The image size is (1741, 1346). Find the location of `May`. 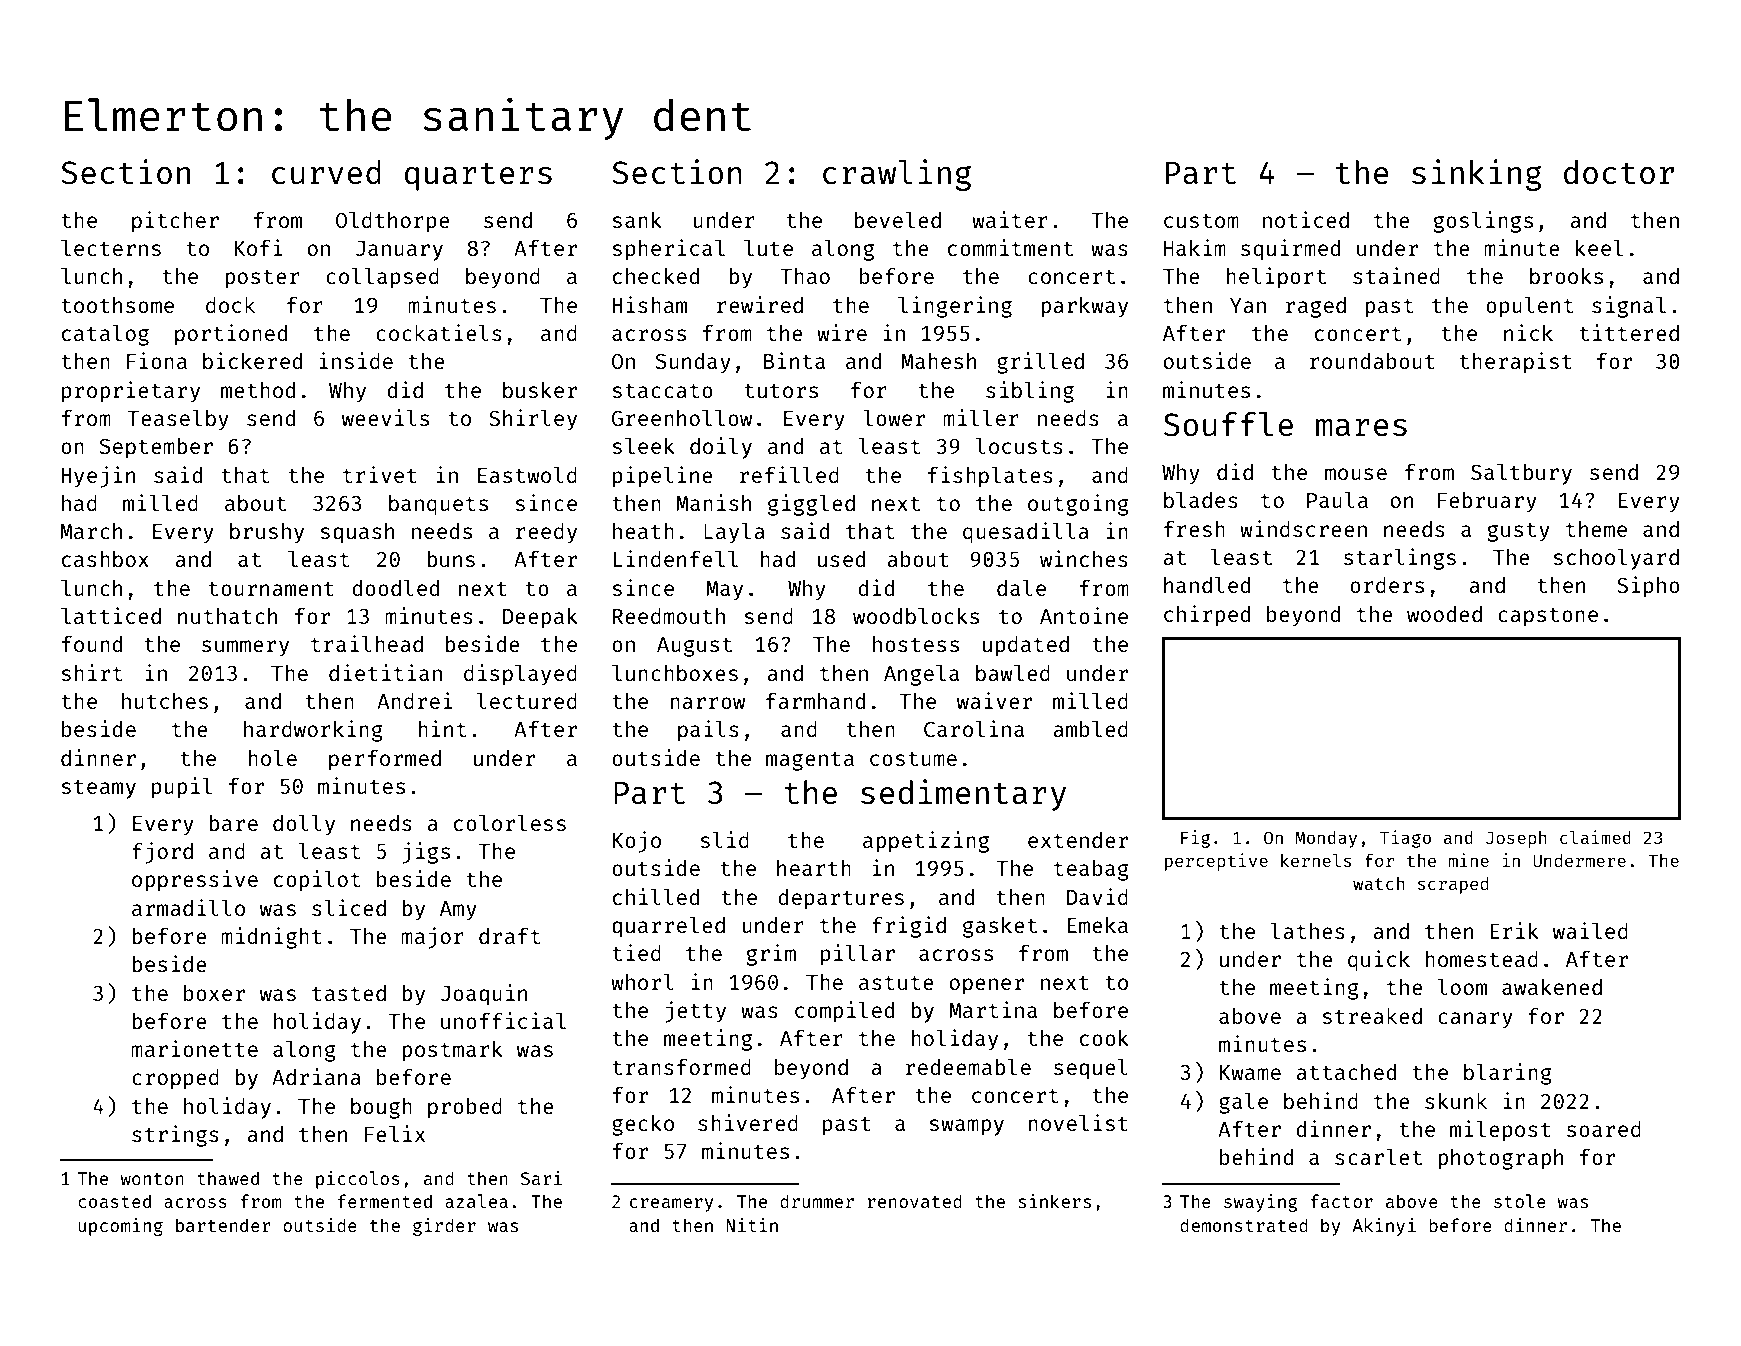

May is located at coordinates (724, 591).
